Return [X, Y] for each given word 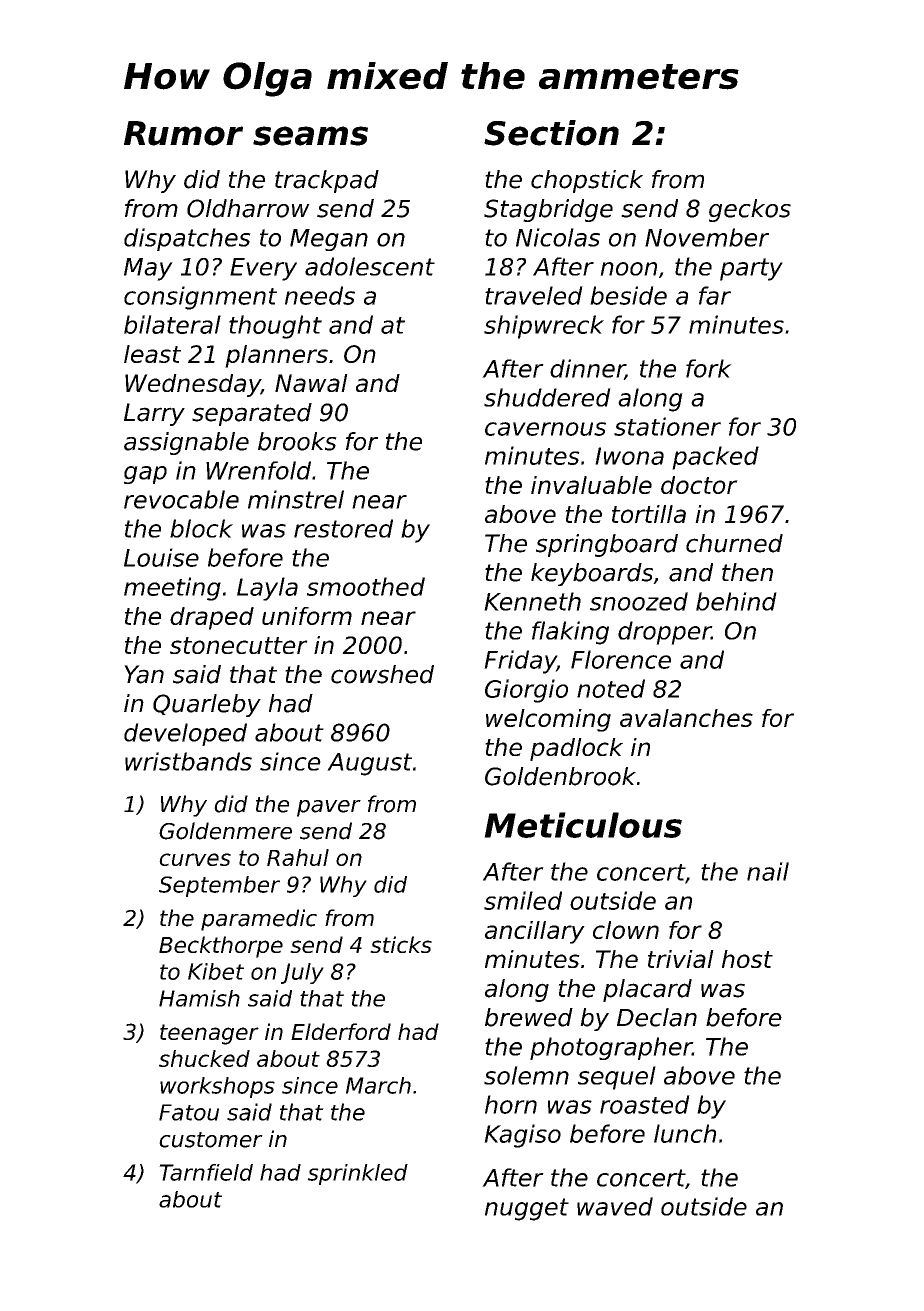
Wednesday [193, 385]
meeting [172, 589]
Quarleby [207, 705]
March [378, 1085]
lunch [685, 1133]
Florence [621, 659]
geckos [750, 210]
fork [709, 368]
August [369, 764]
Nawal [311, 383]
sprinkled [358, 1174]
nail [768, 871]
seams [310, 136]
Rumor [183, 133]
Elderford [341, 1031]
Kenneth [532, 601]
